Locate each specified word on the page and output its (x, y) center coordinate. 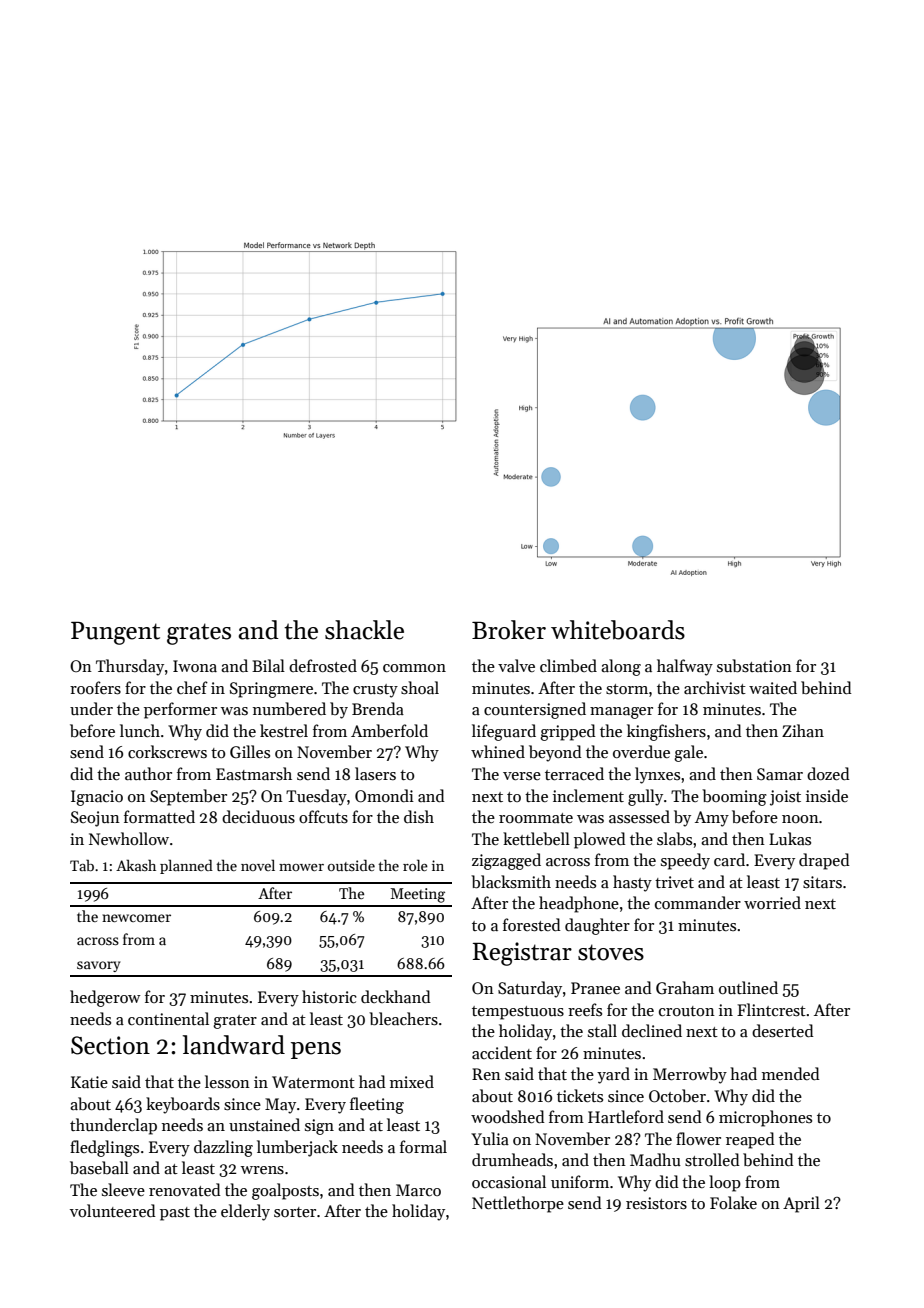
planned (186, 866)
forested (532, 925)
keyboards (183, 1105)
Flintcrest (771, 1010)
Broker (509, 630)
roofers (95, 688)
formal (423, 1146)
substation (754, 666)
